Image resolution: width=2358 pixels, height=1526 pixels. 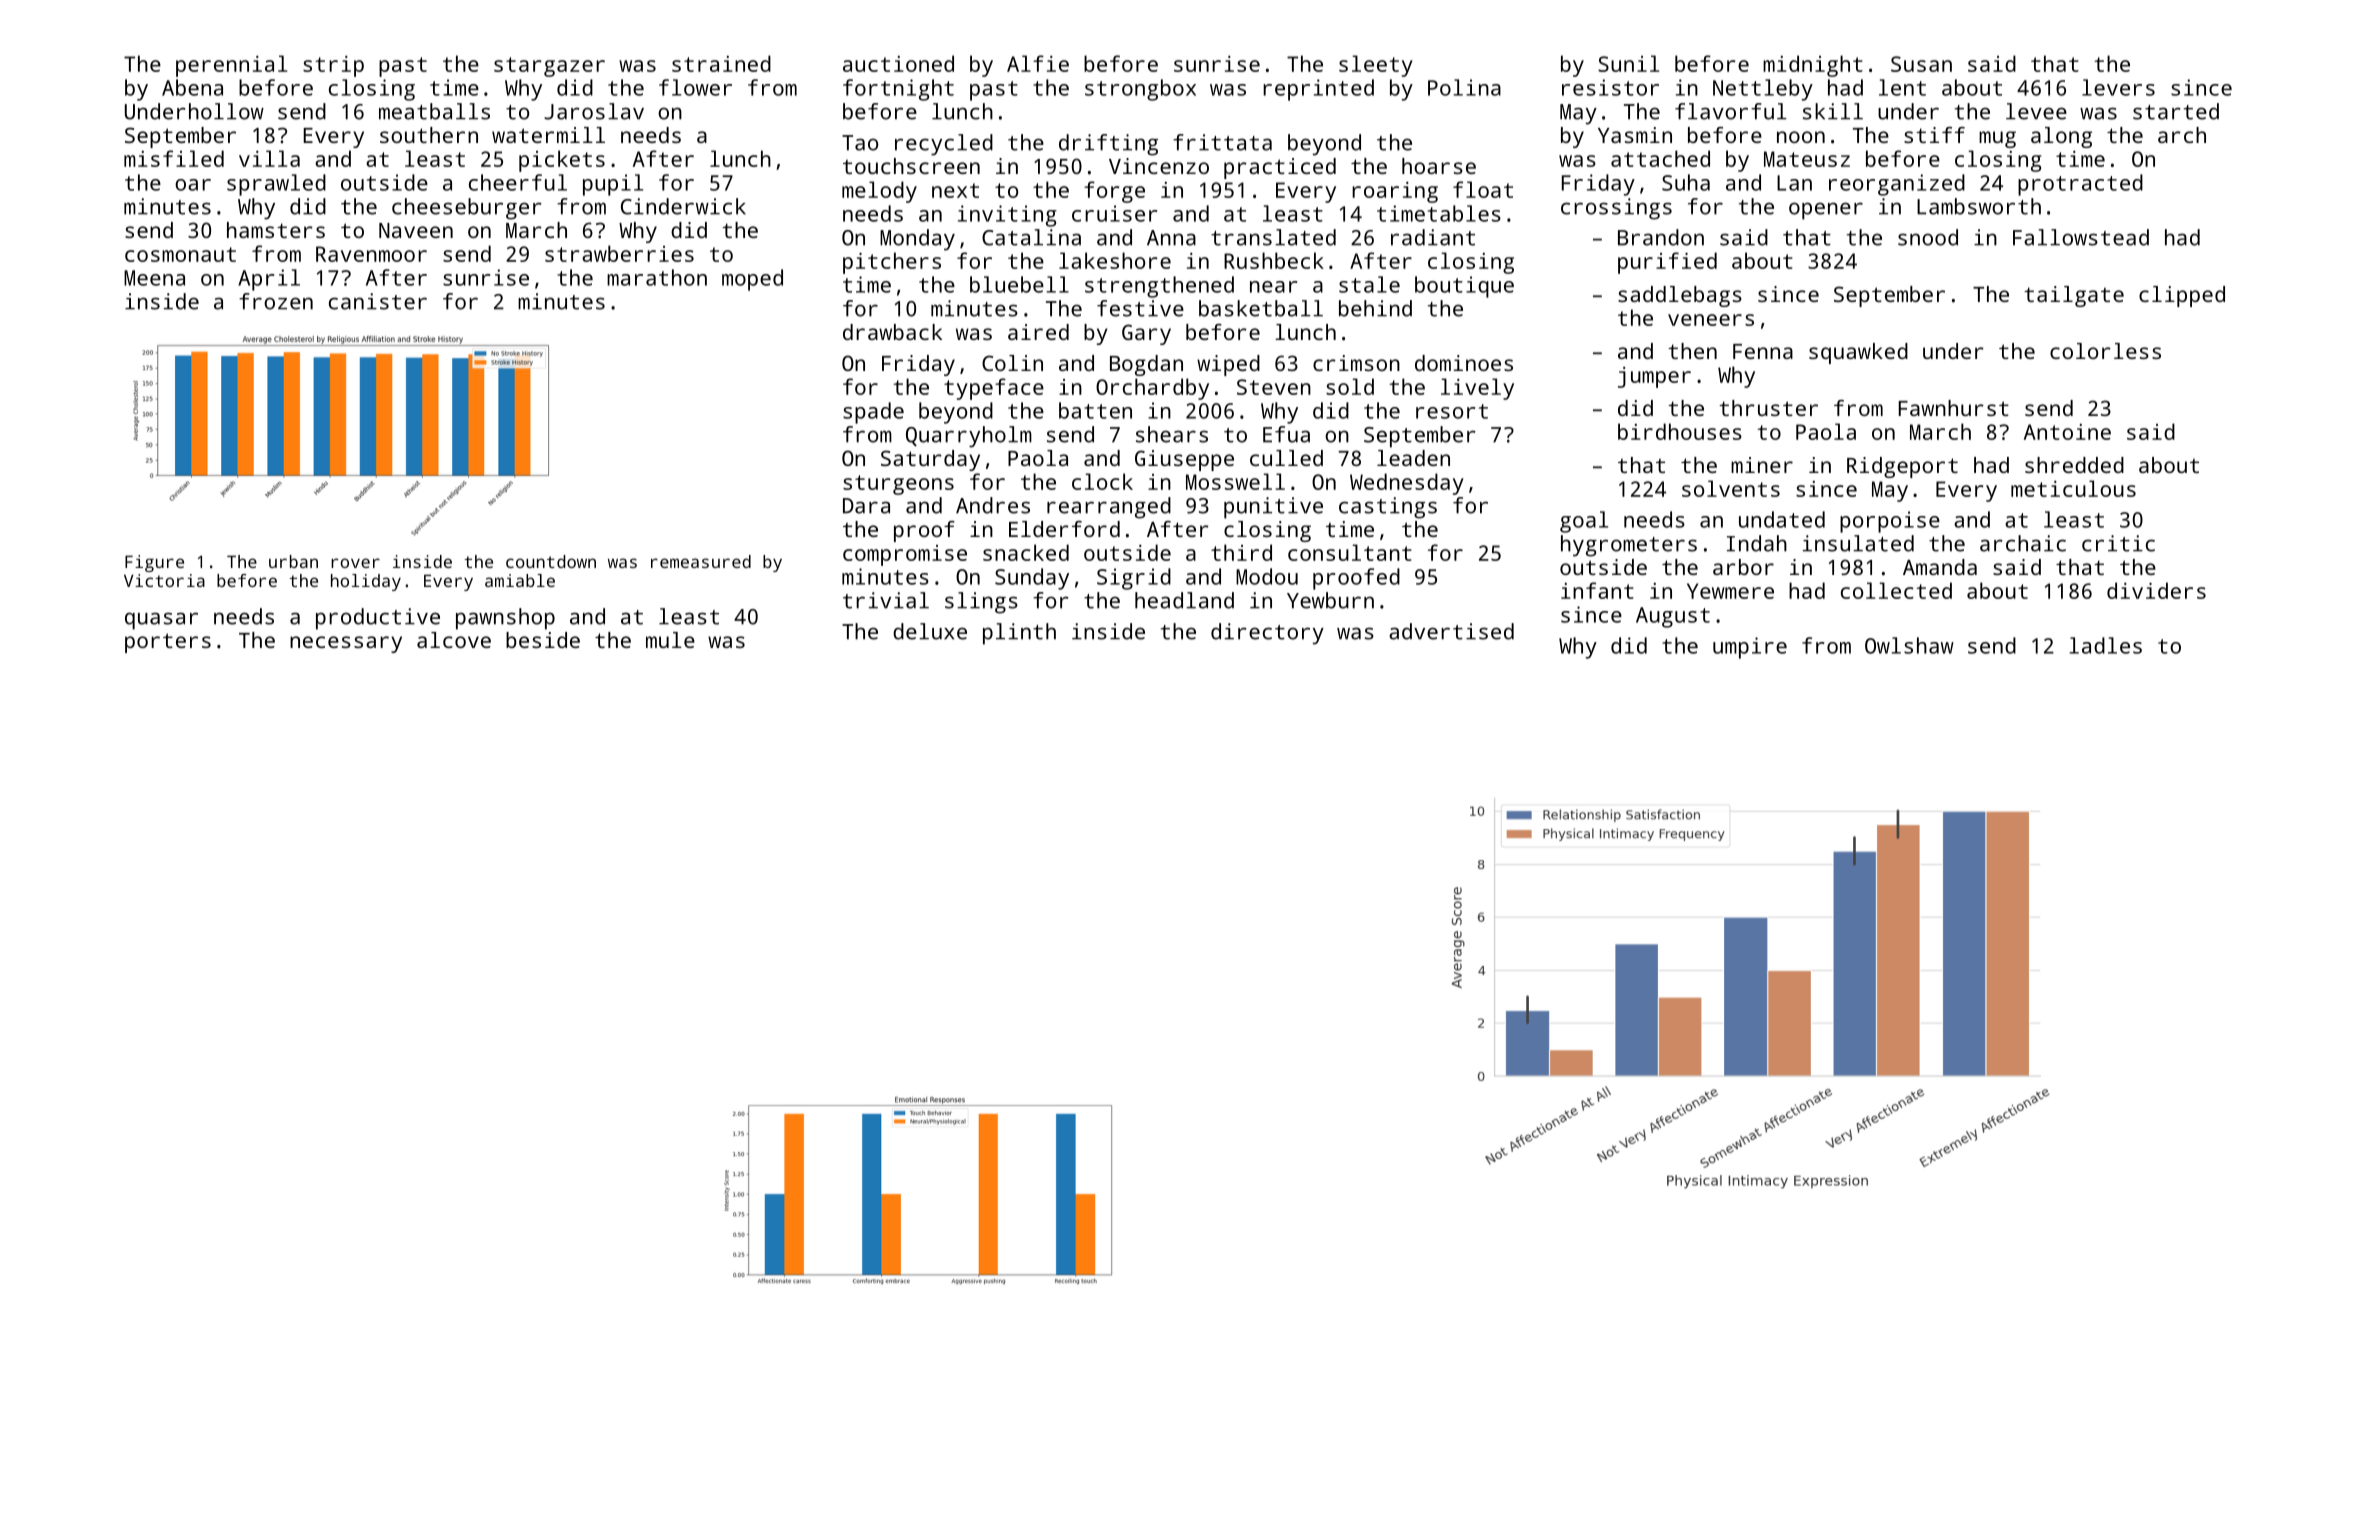 What do you see at coordinates (154, 563) in the screenshot?
I see `Figure` at bounding box center [154, 563].
